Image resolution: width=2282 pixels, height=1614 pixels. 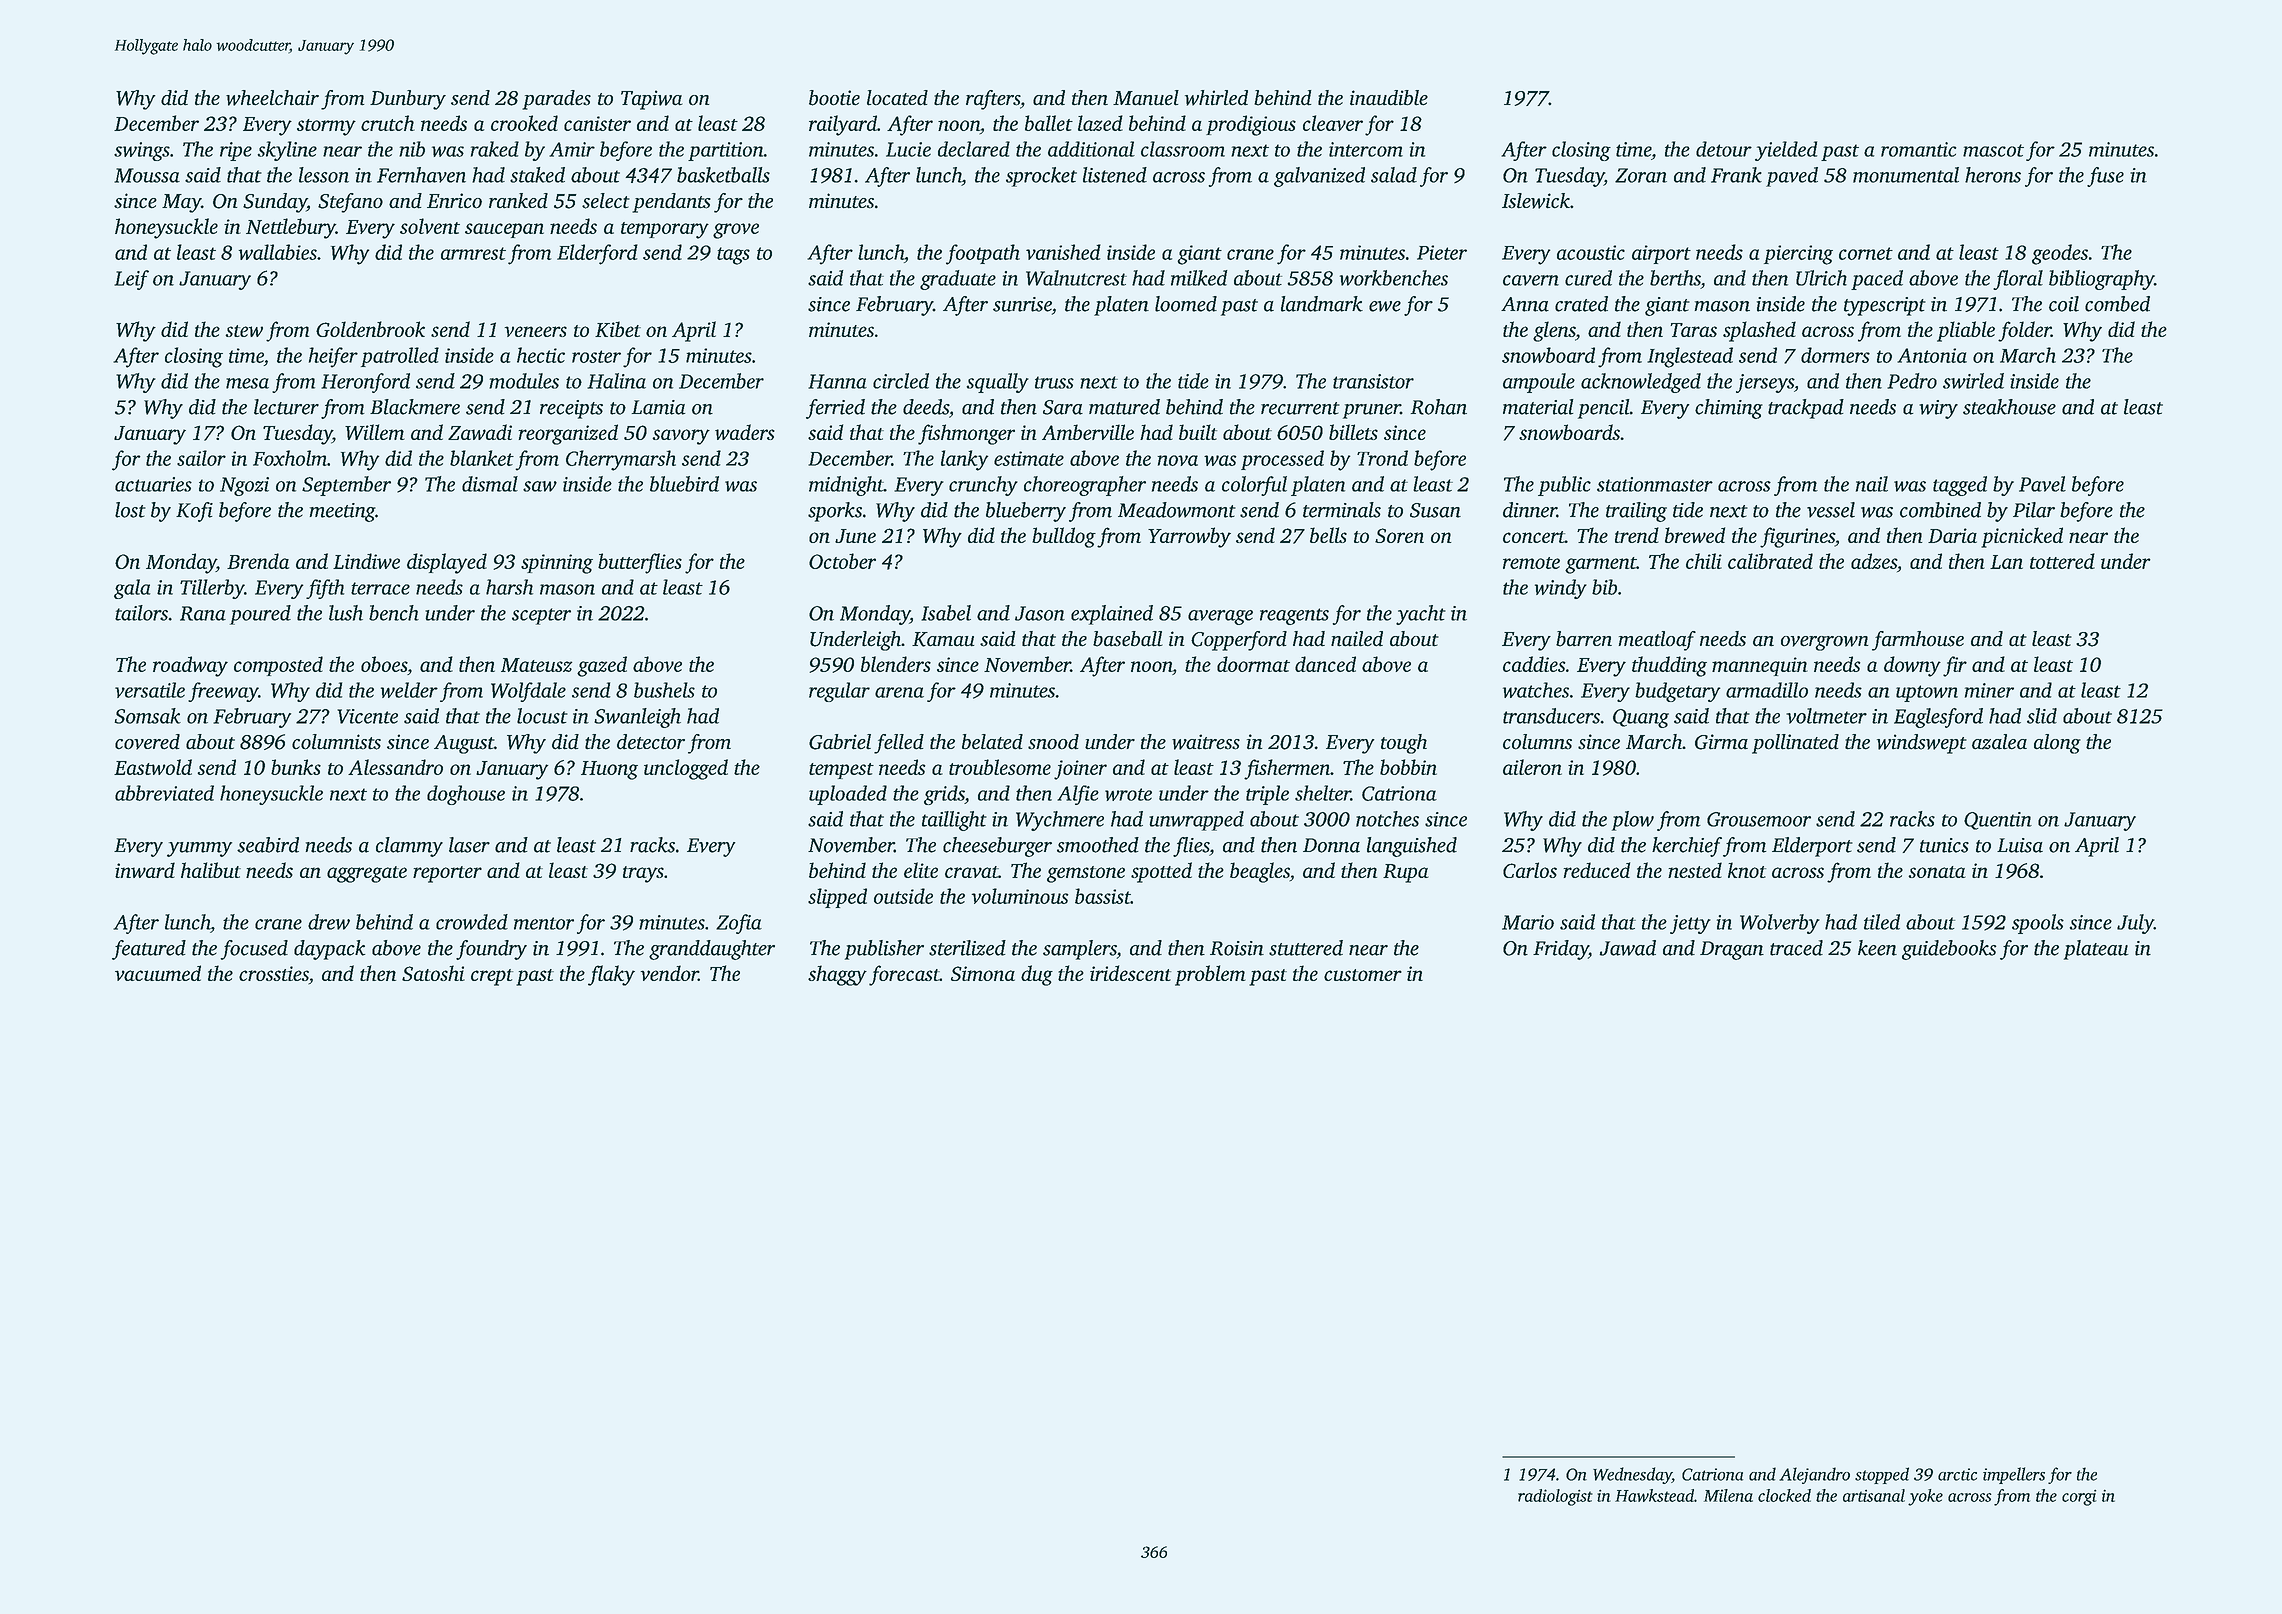 What do you see at coordinates (1408, 767) in the image?
I see `bobbin` at bounding box center [1408, 767].
